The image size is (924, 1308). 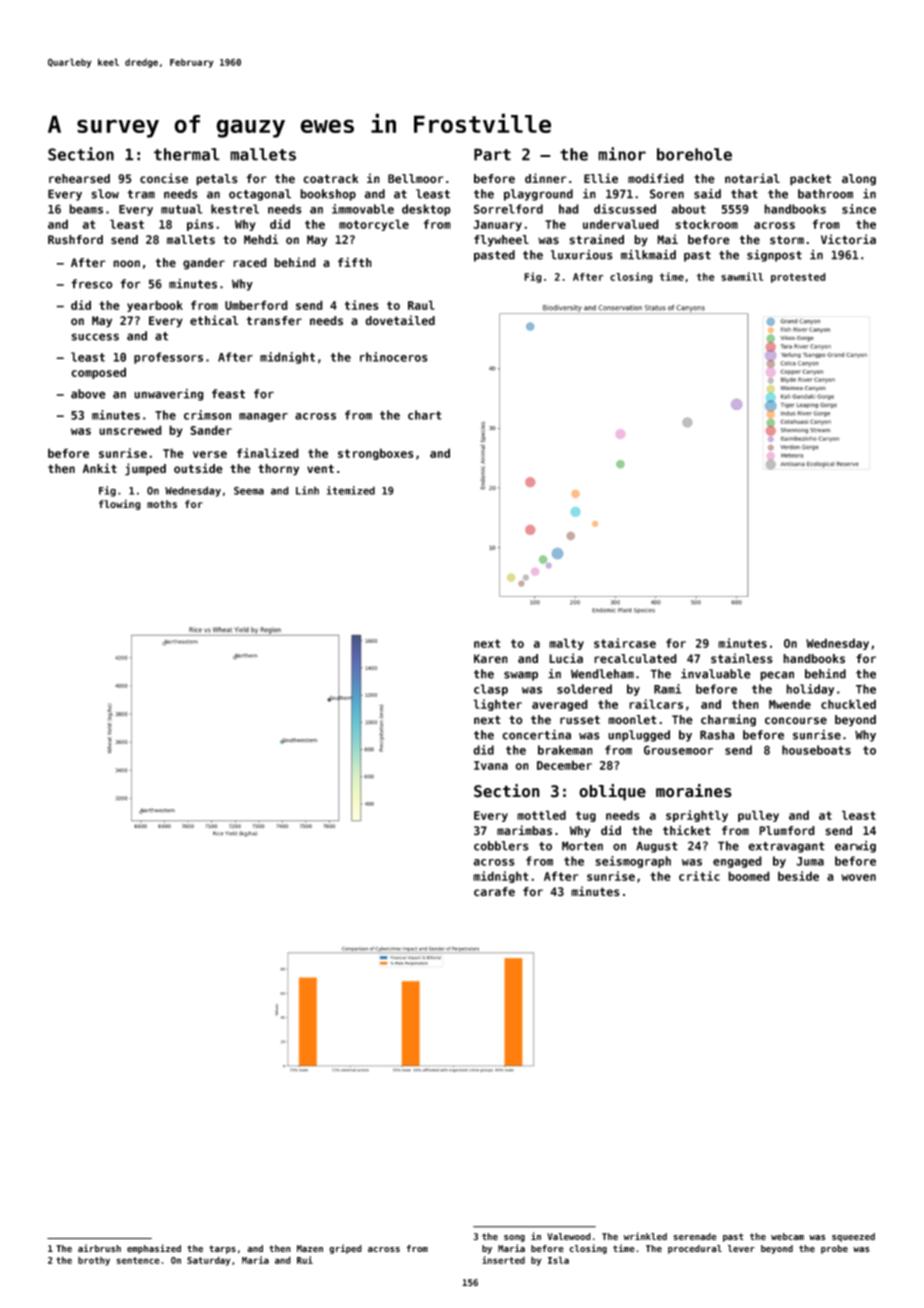 What do you see at coordinates (858, 877) in the screenshot?
I see `woven` at bounding box center [858, 877].
